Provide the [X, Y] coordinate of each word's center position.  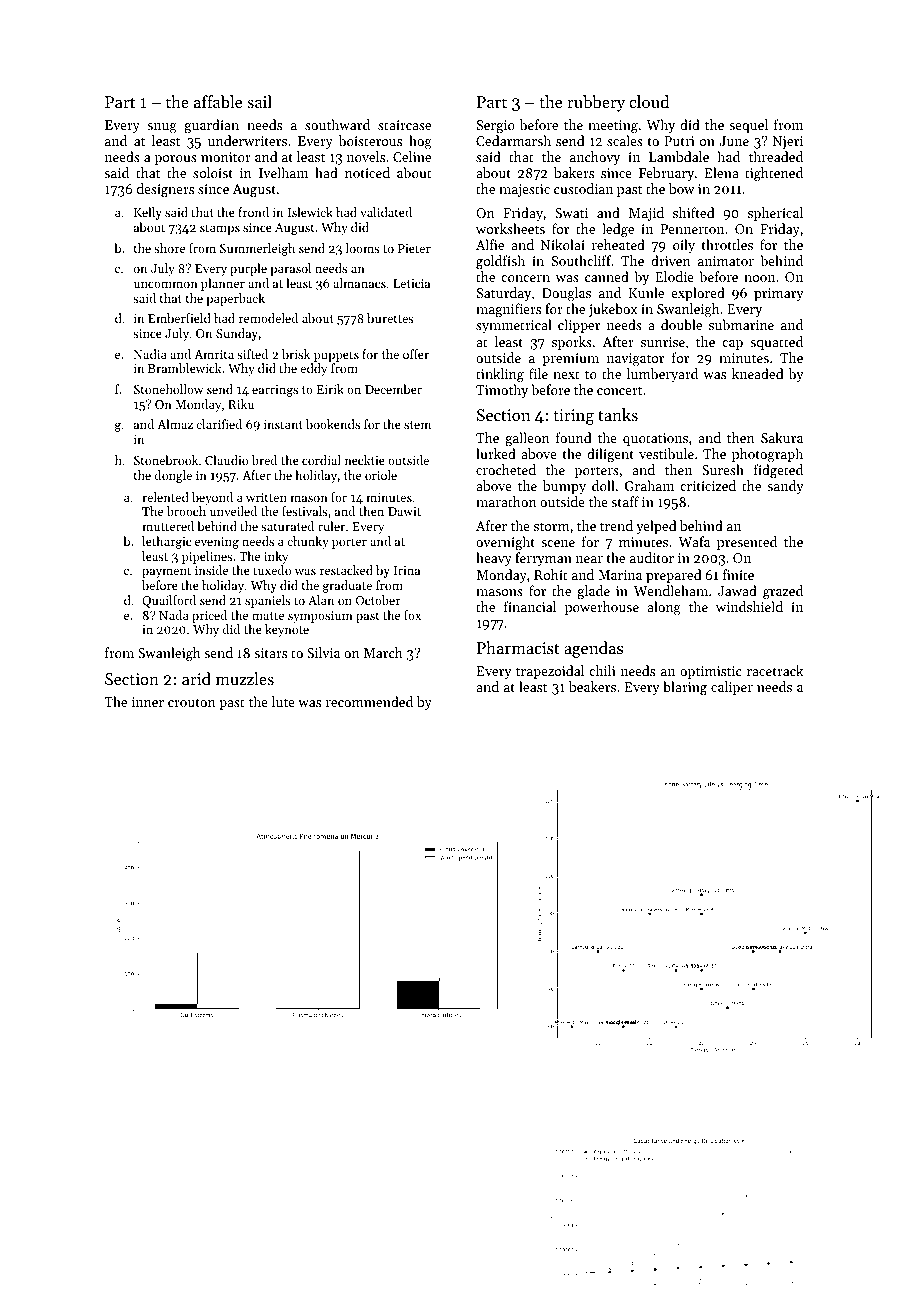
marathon [506, 501]
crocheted [506, 469]
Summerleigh [257, 249]
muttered [168, 526]
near [589, 559]
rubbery [596, 103]
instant [283, 424]
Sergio [496, 126]
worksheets [510, 228]
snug [162, 128]
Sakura [782, 437]
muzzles [245, 678]
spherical [775, 214]
